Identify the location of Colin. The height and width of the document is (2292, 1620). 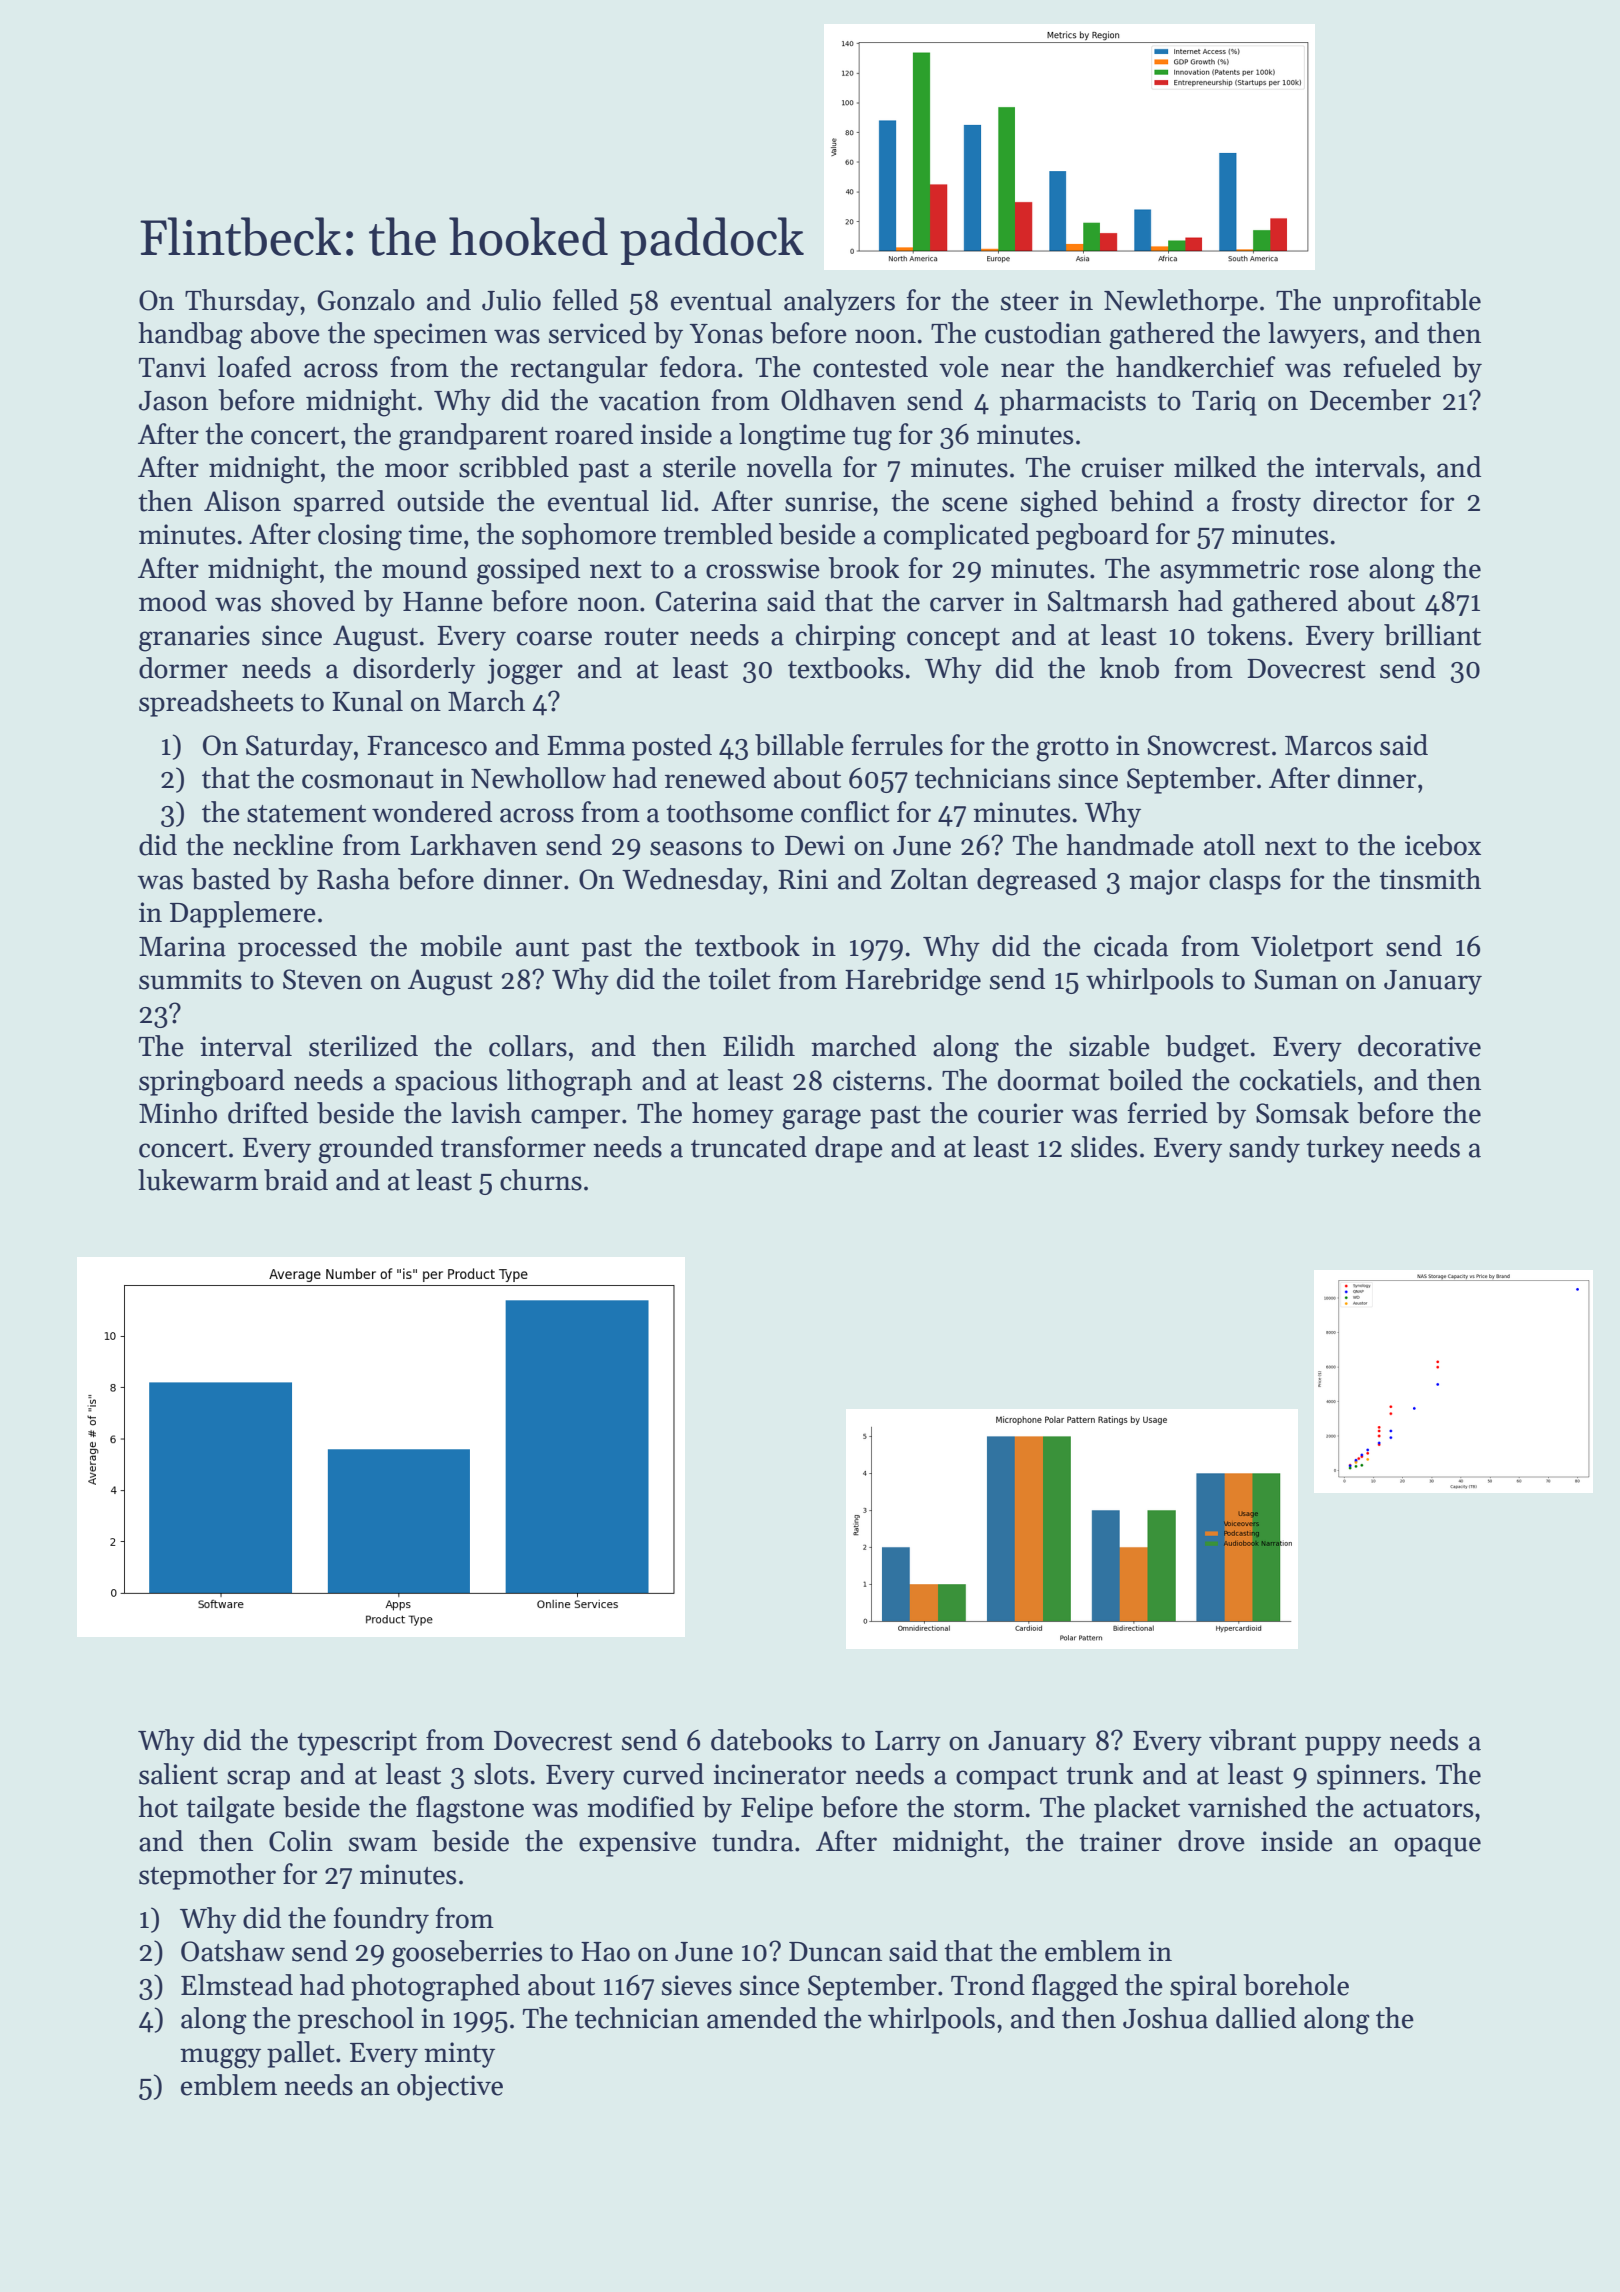
(301, 1841).
